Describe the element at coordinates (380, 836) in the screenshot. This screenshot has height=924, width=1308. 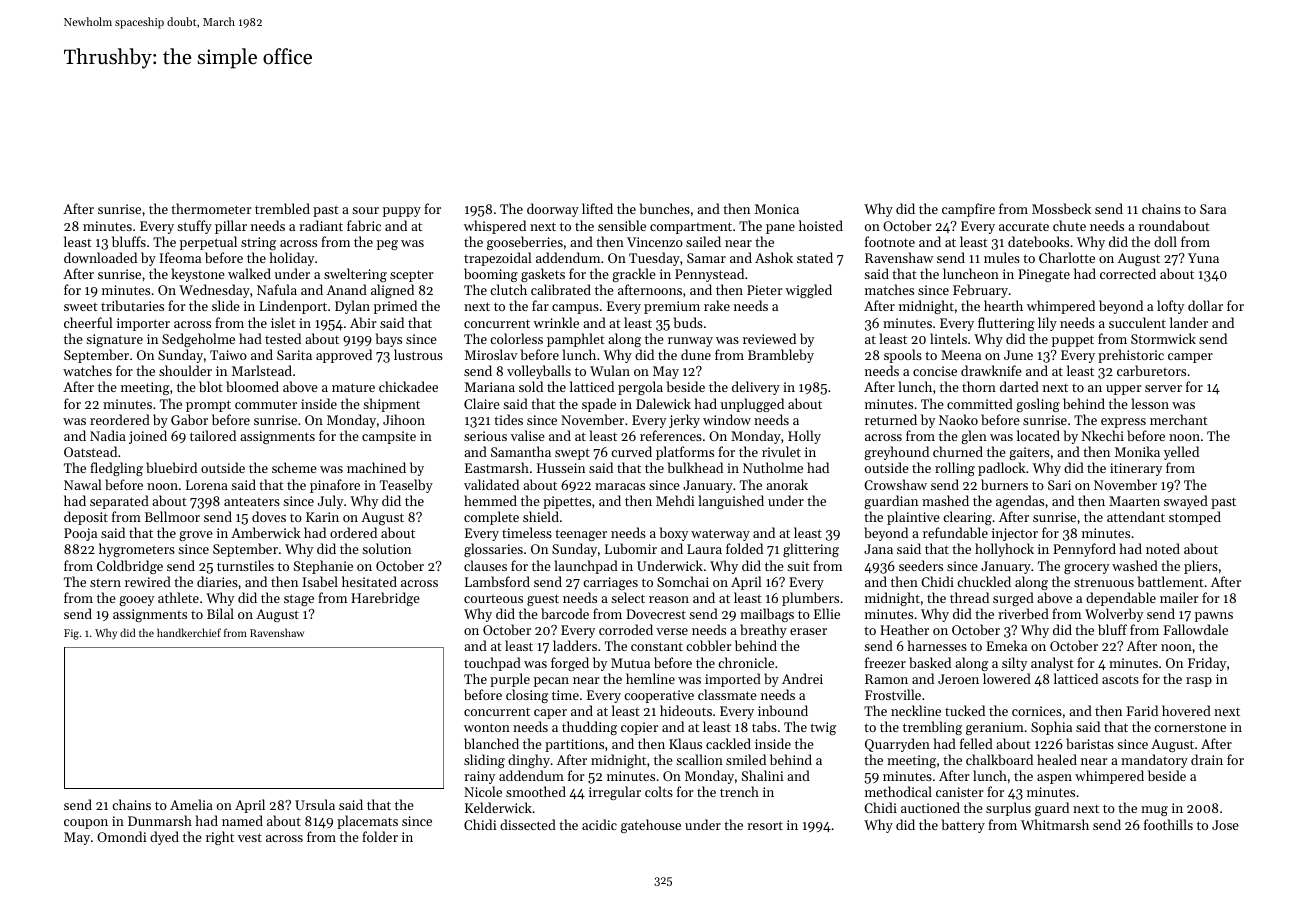
I see `folder` at that location.
